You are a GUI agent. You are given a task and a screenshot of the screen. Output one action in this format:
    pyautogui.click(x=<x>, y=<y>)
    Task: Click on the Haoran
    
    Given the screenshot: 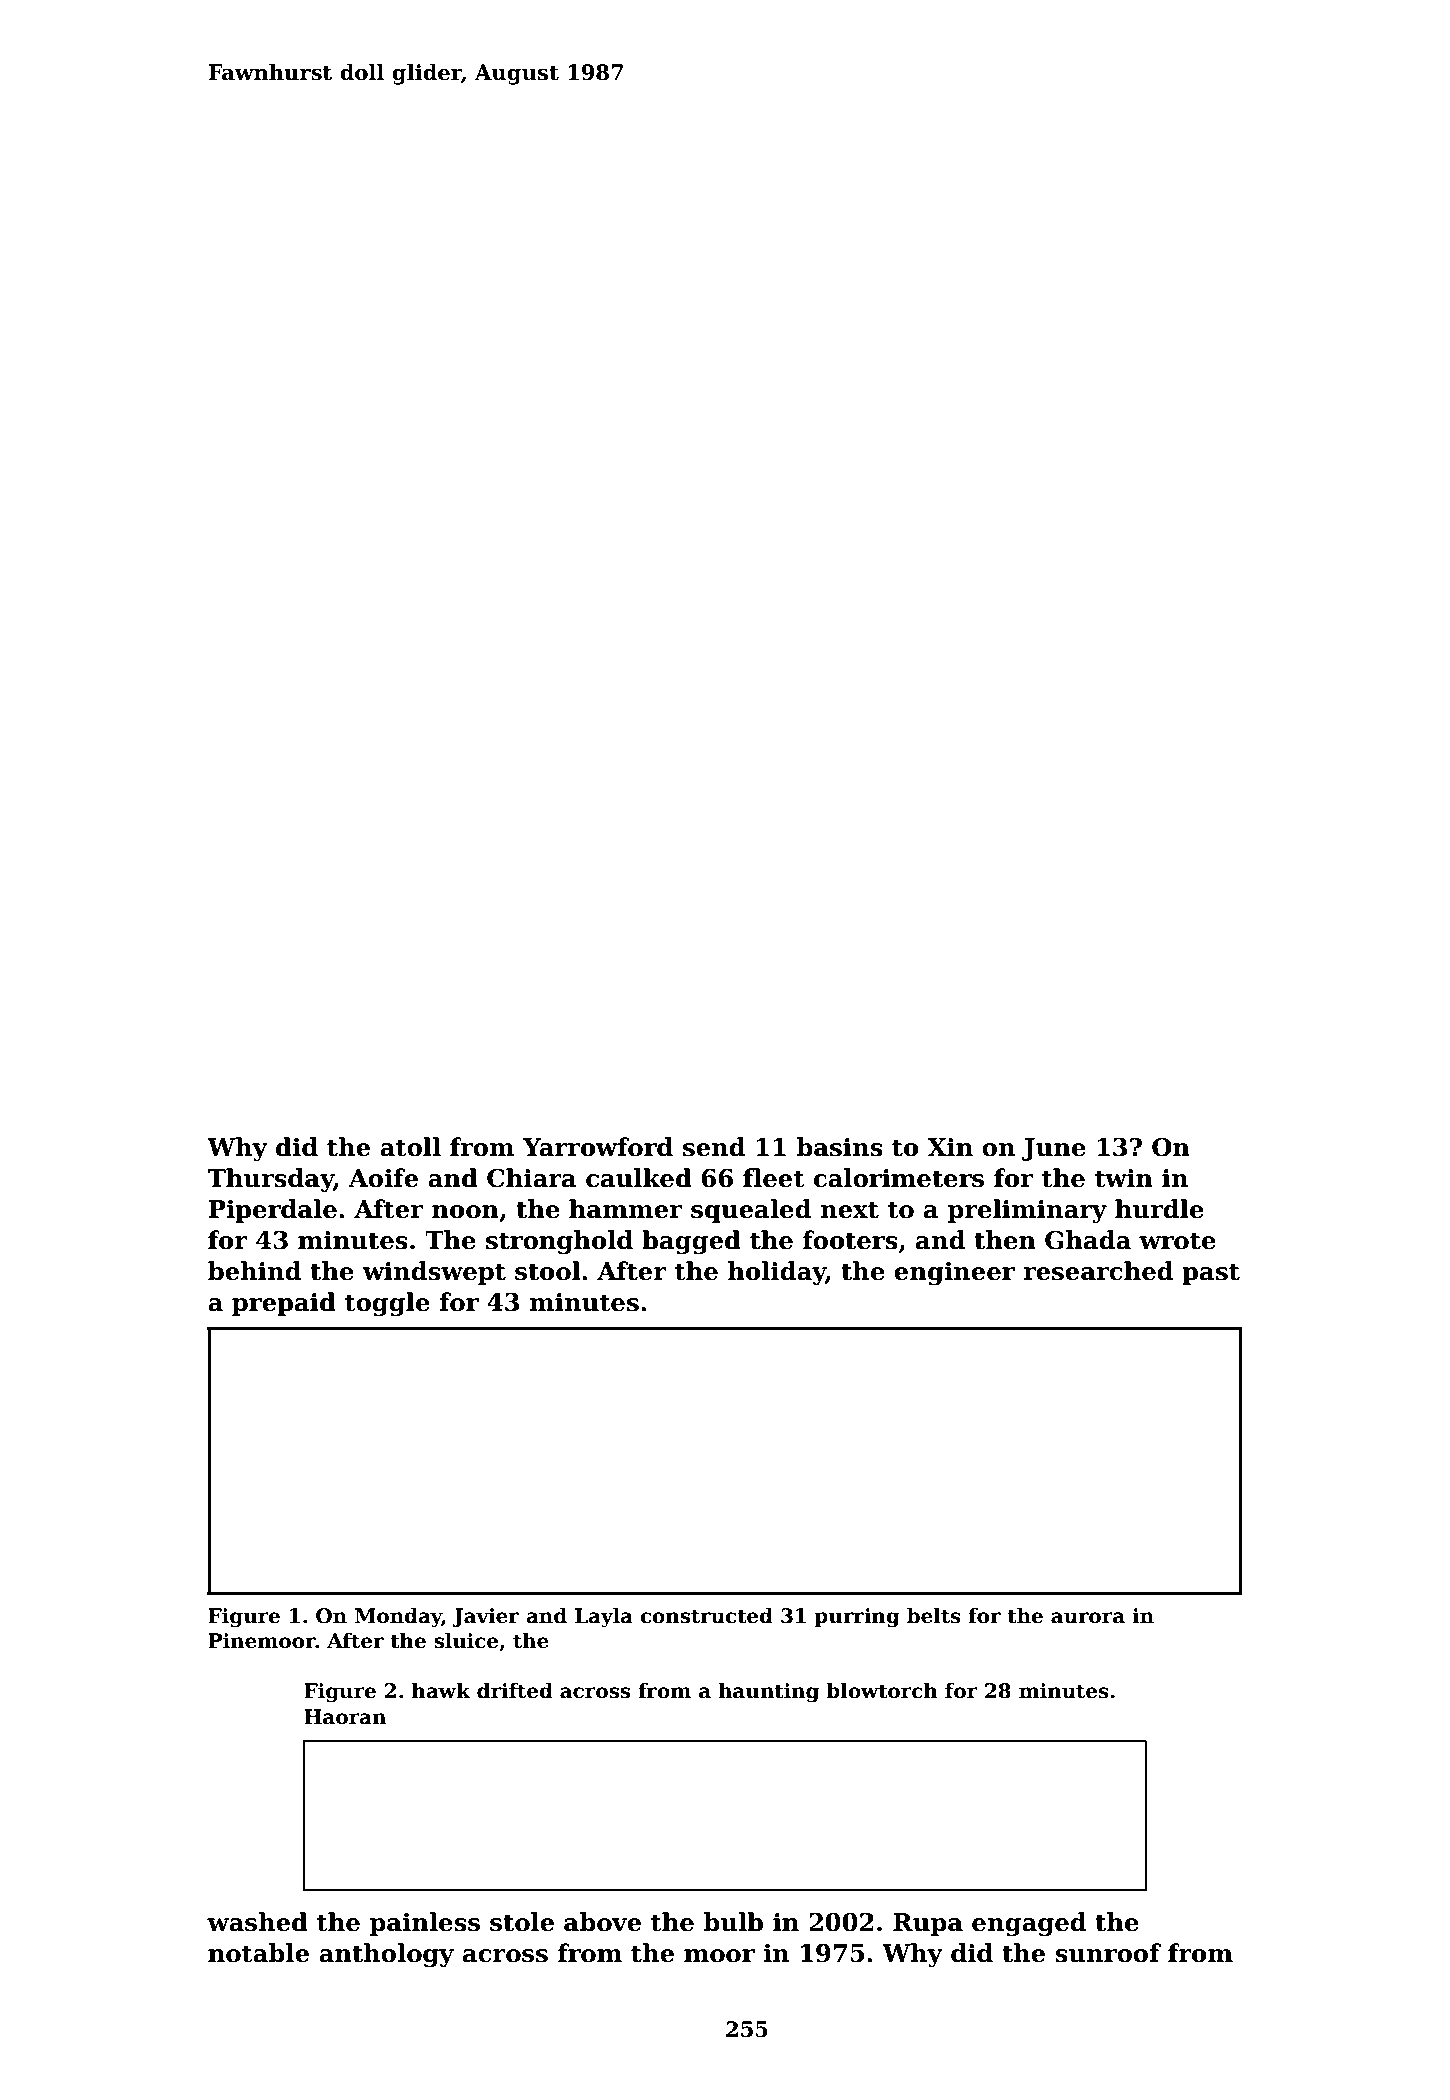 What is the action you would take?
    pyautogui.click(x=345, y=1717)
